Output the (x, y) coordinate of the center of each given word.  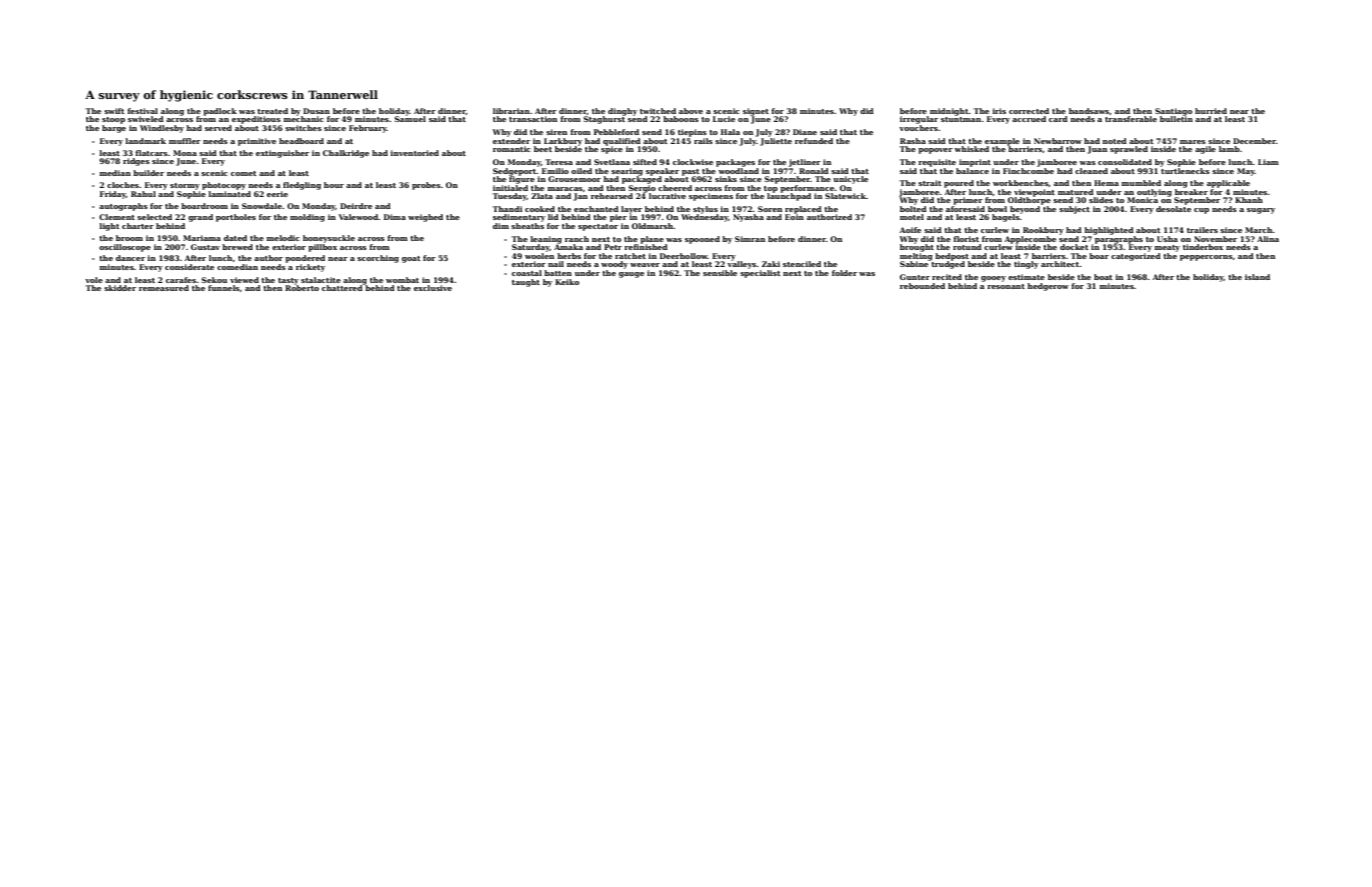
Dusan (316, 111)
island (1257, 277)
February (368, 129)
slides (1101, 200)
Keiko (567, 282)
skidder (120, 288)
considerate (189, 267)
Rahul (143, 194)
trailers (1202, 230)
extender (511, 141)
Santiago (1173, 112)
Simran (750, 239)
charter (138, 226)
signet (756, 112)
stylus (705, 210)
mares (1193, 142)
